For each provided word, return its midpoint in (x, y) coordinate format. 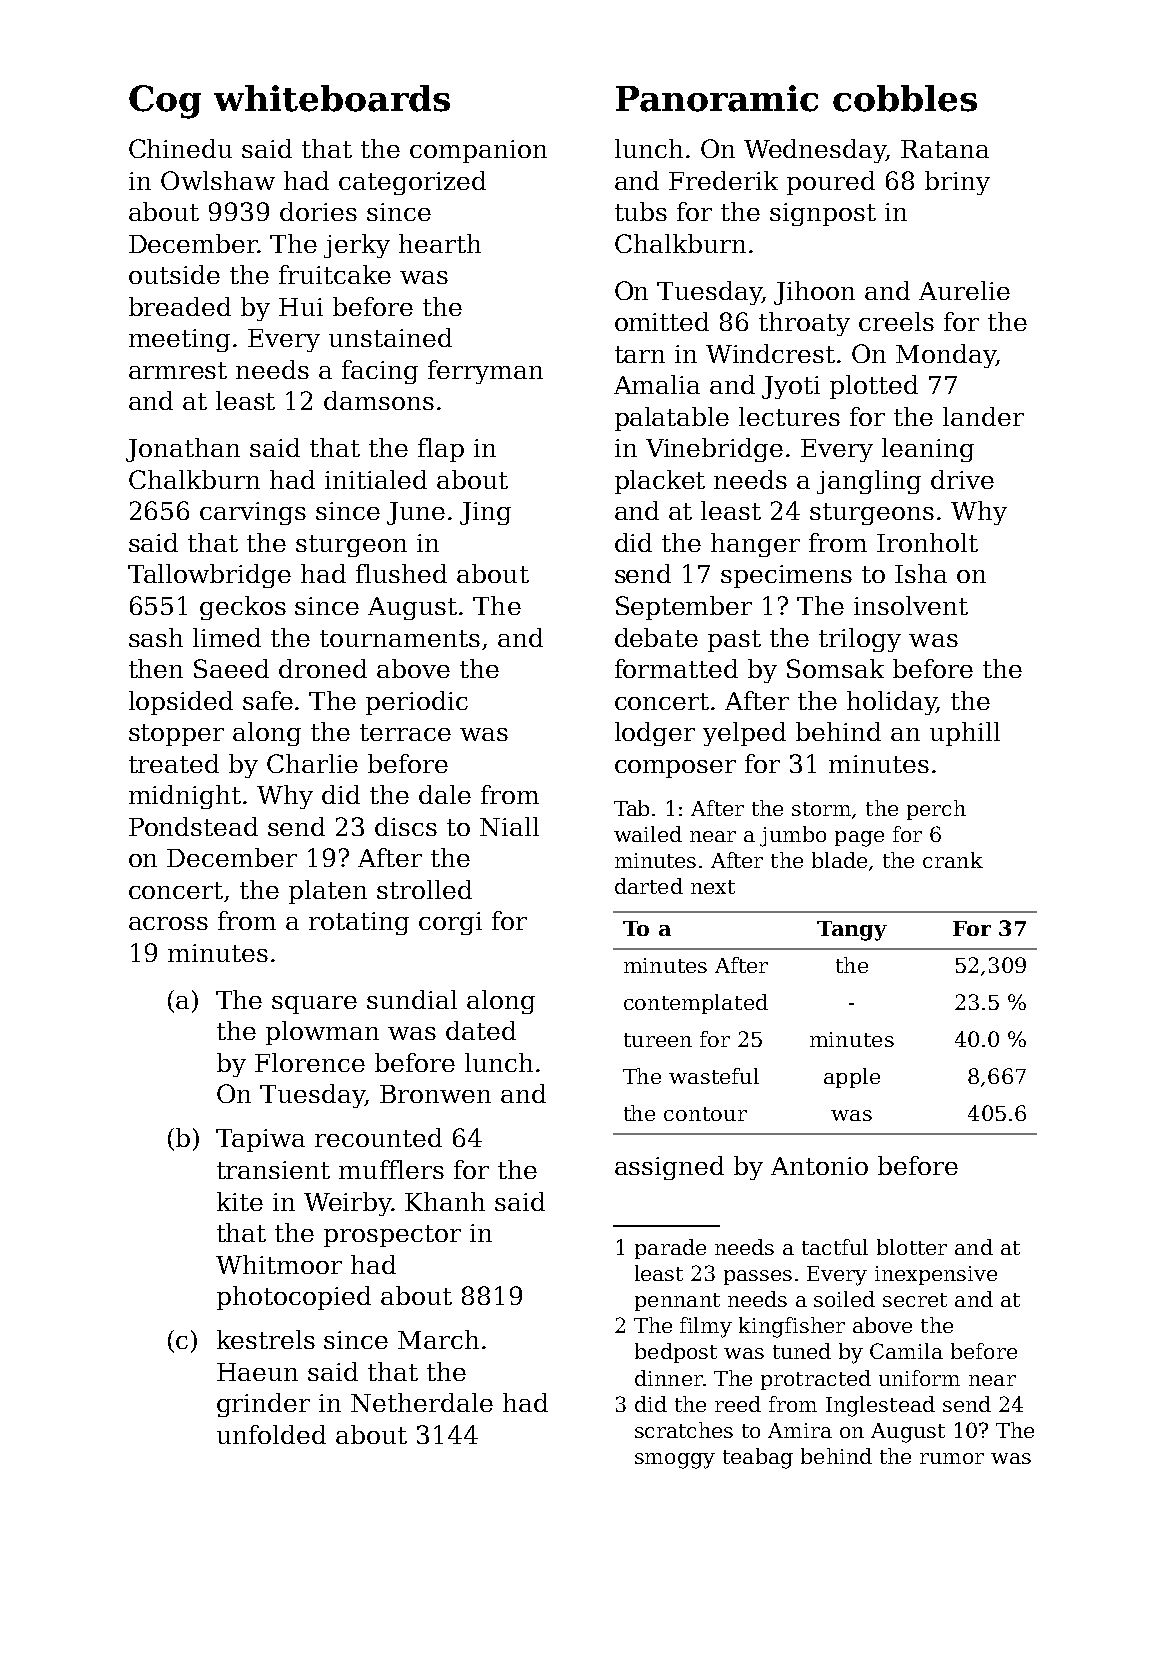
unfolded (271, 1434)
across (168, 923)
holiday (892, 703)
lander (983, 416)
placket (660, 482)
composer (675, 769)
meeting (179, 340)
